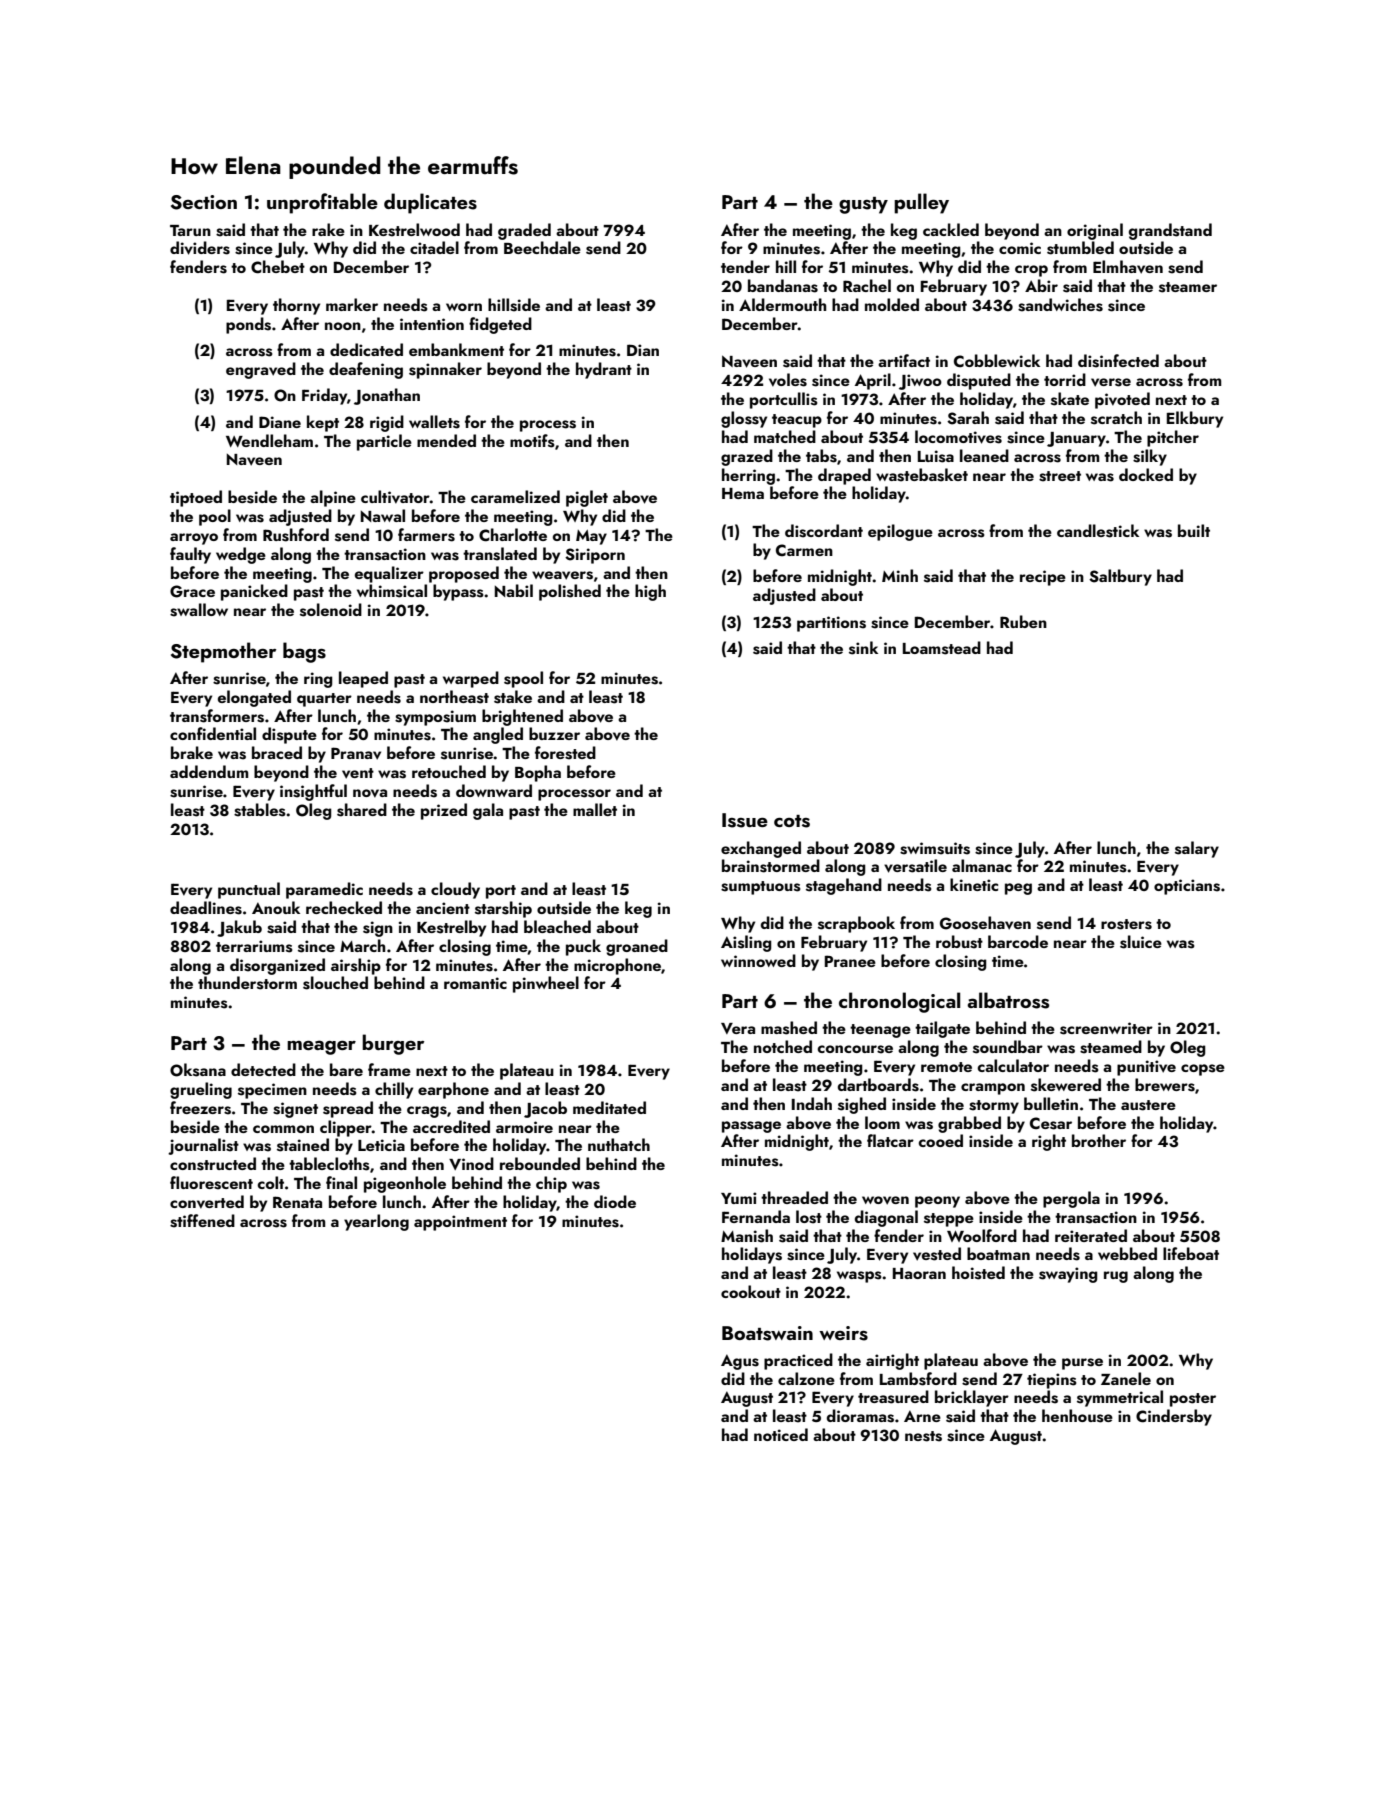  I want to click on pinwheel, so click(546, 984).
